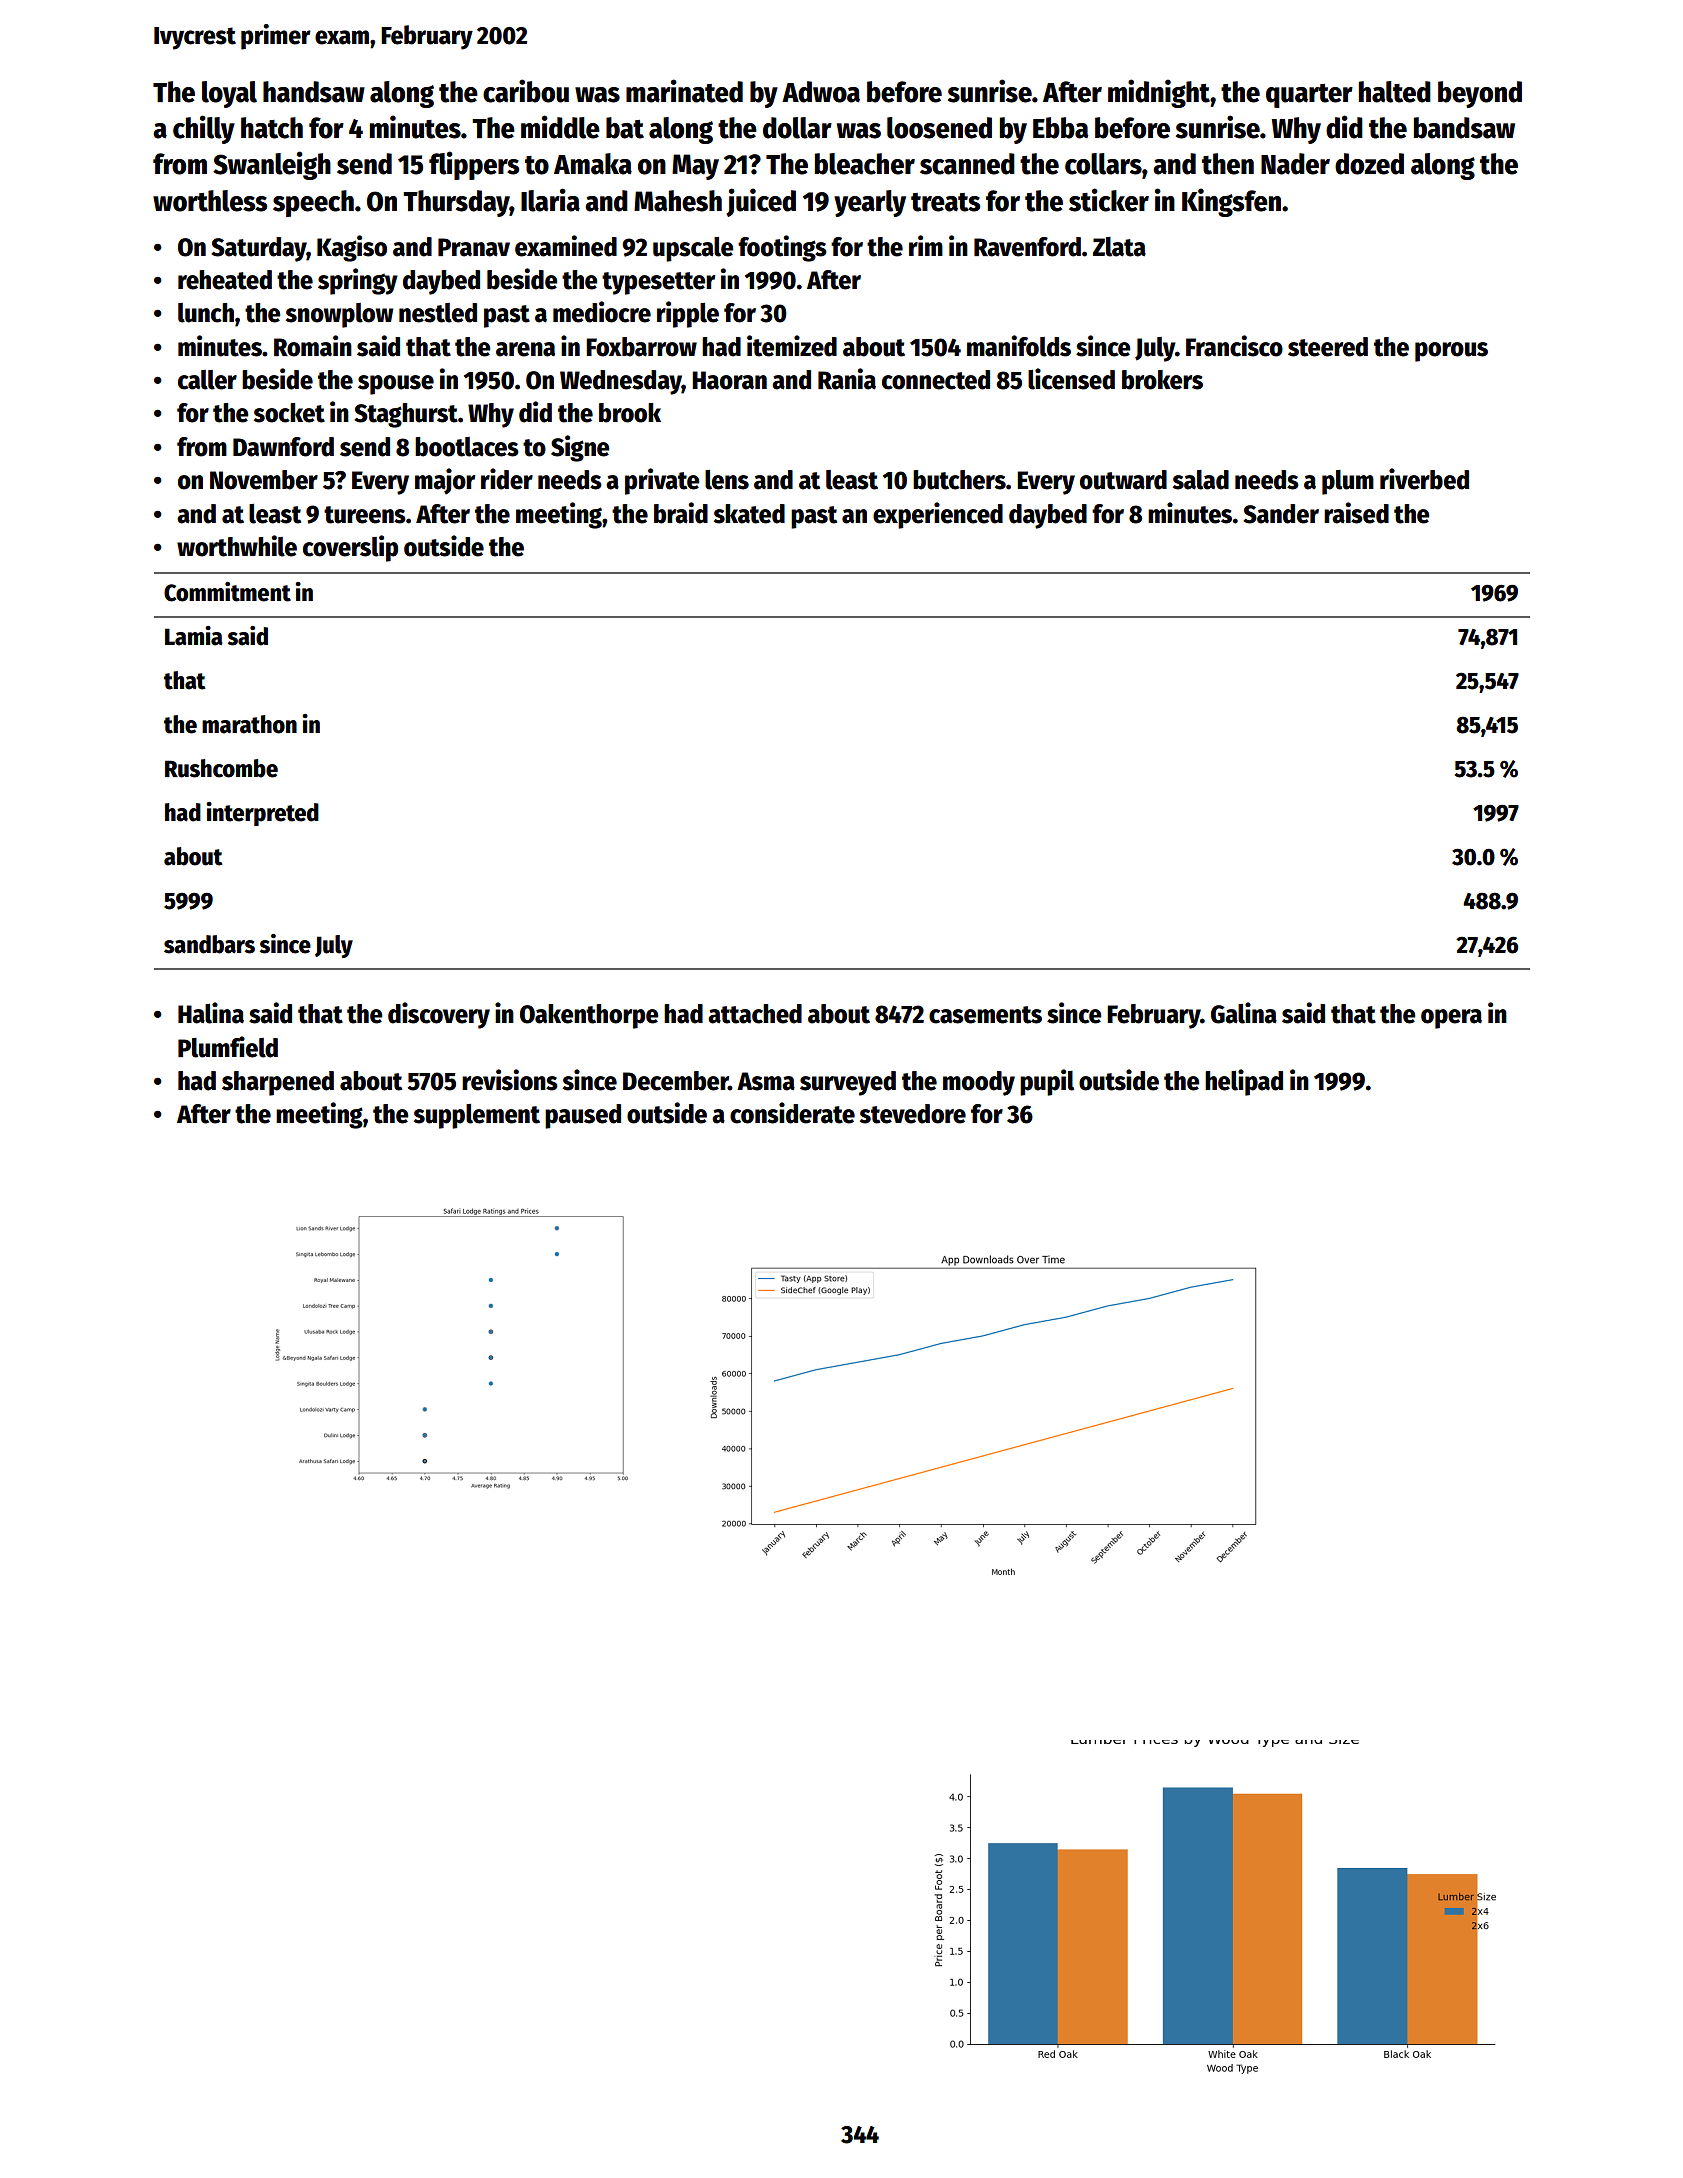  Describe the element at coordinates (396, 385) in the document. I see `spouse` at that location.
